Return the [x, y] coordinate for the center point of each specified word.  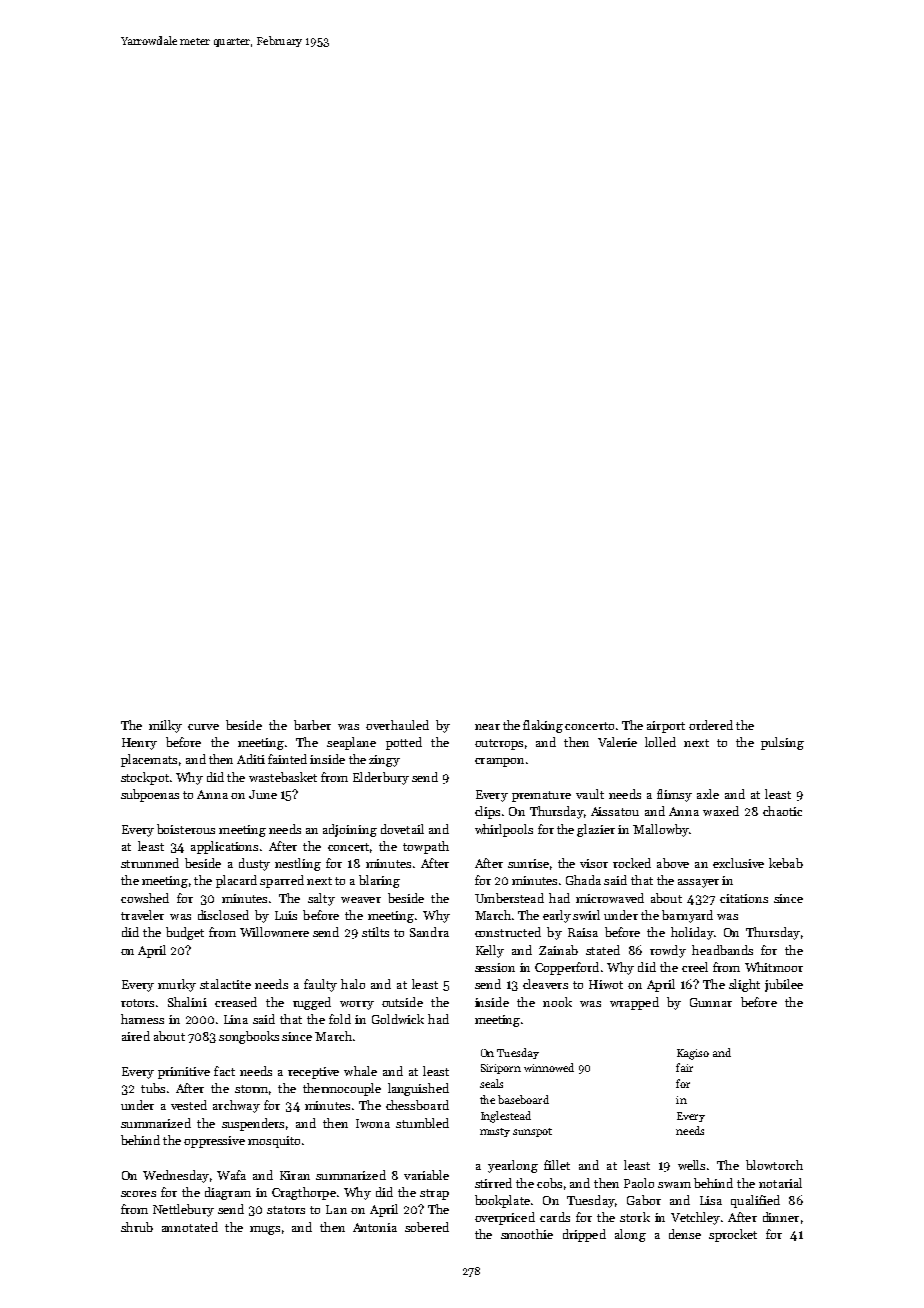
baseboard [523, 1099]
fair [684, 1067]
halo [353, 984]
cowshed [145, 898]
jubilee [784, 985]
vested [189, 1105]
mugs [265, 1230]
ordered [711, 725]
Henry [139, 744]
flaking [543, 726]
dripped [584, 1235]
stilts [375, 932]
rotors [137, 1003]
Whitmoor [774, 967]
